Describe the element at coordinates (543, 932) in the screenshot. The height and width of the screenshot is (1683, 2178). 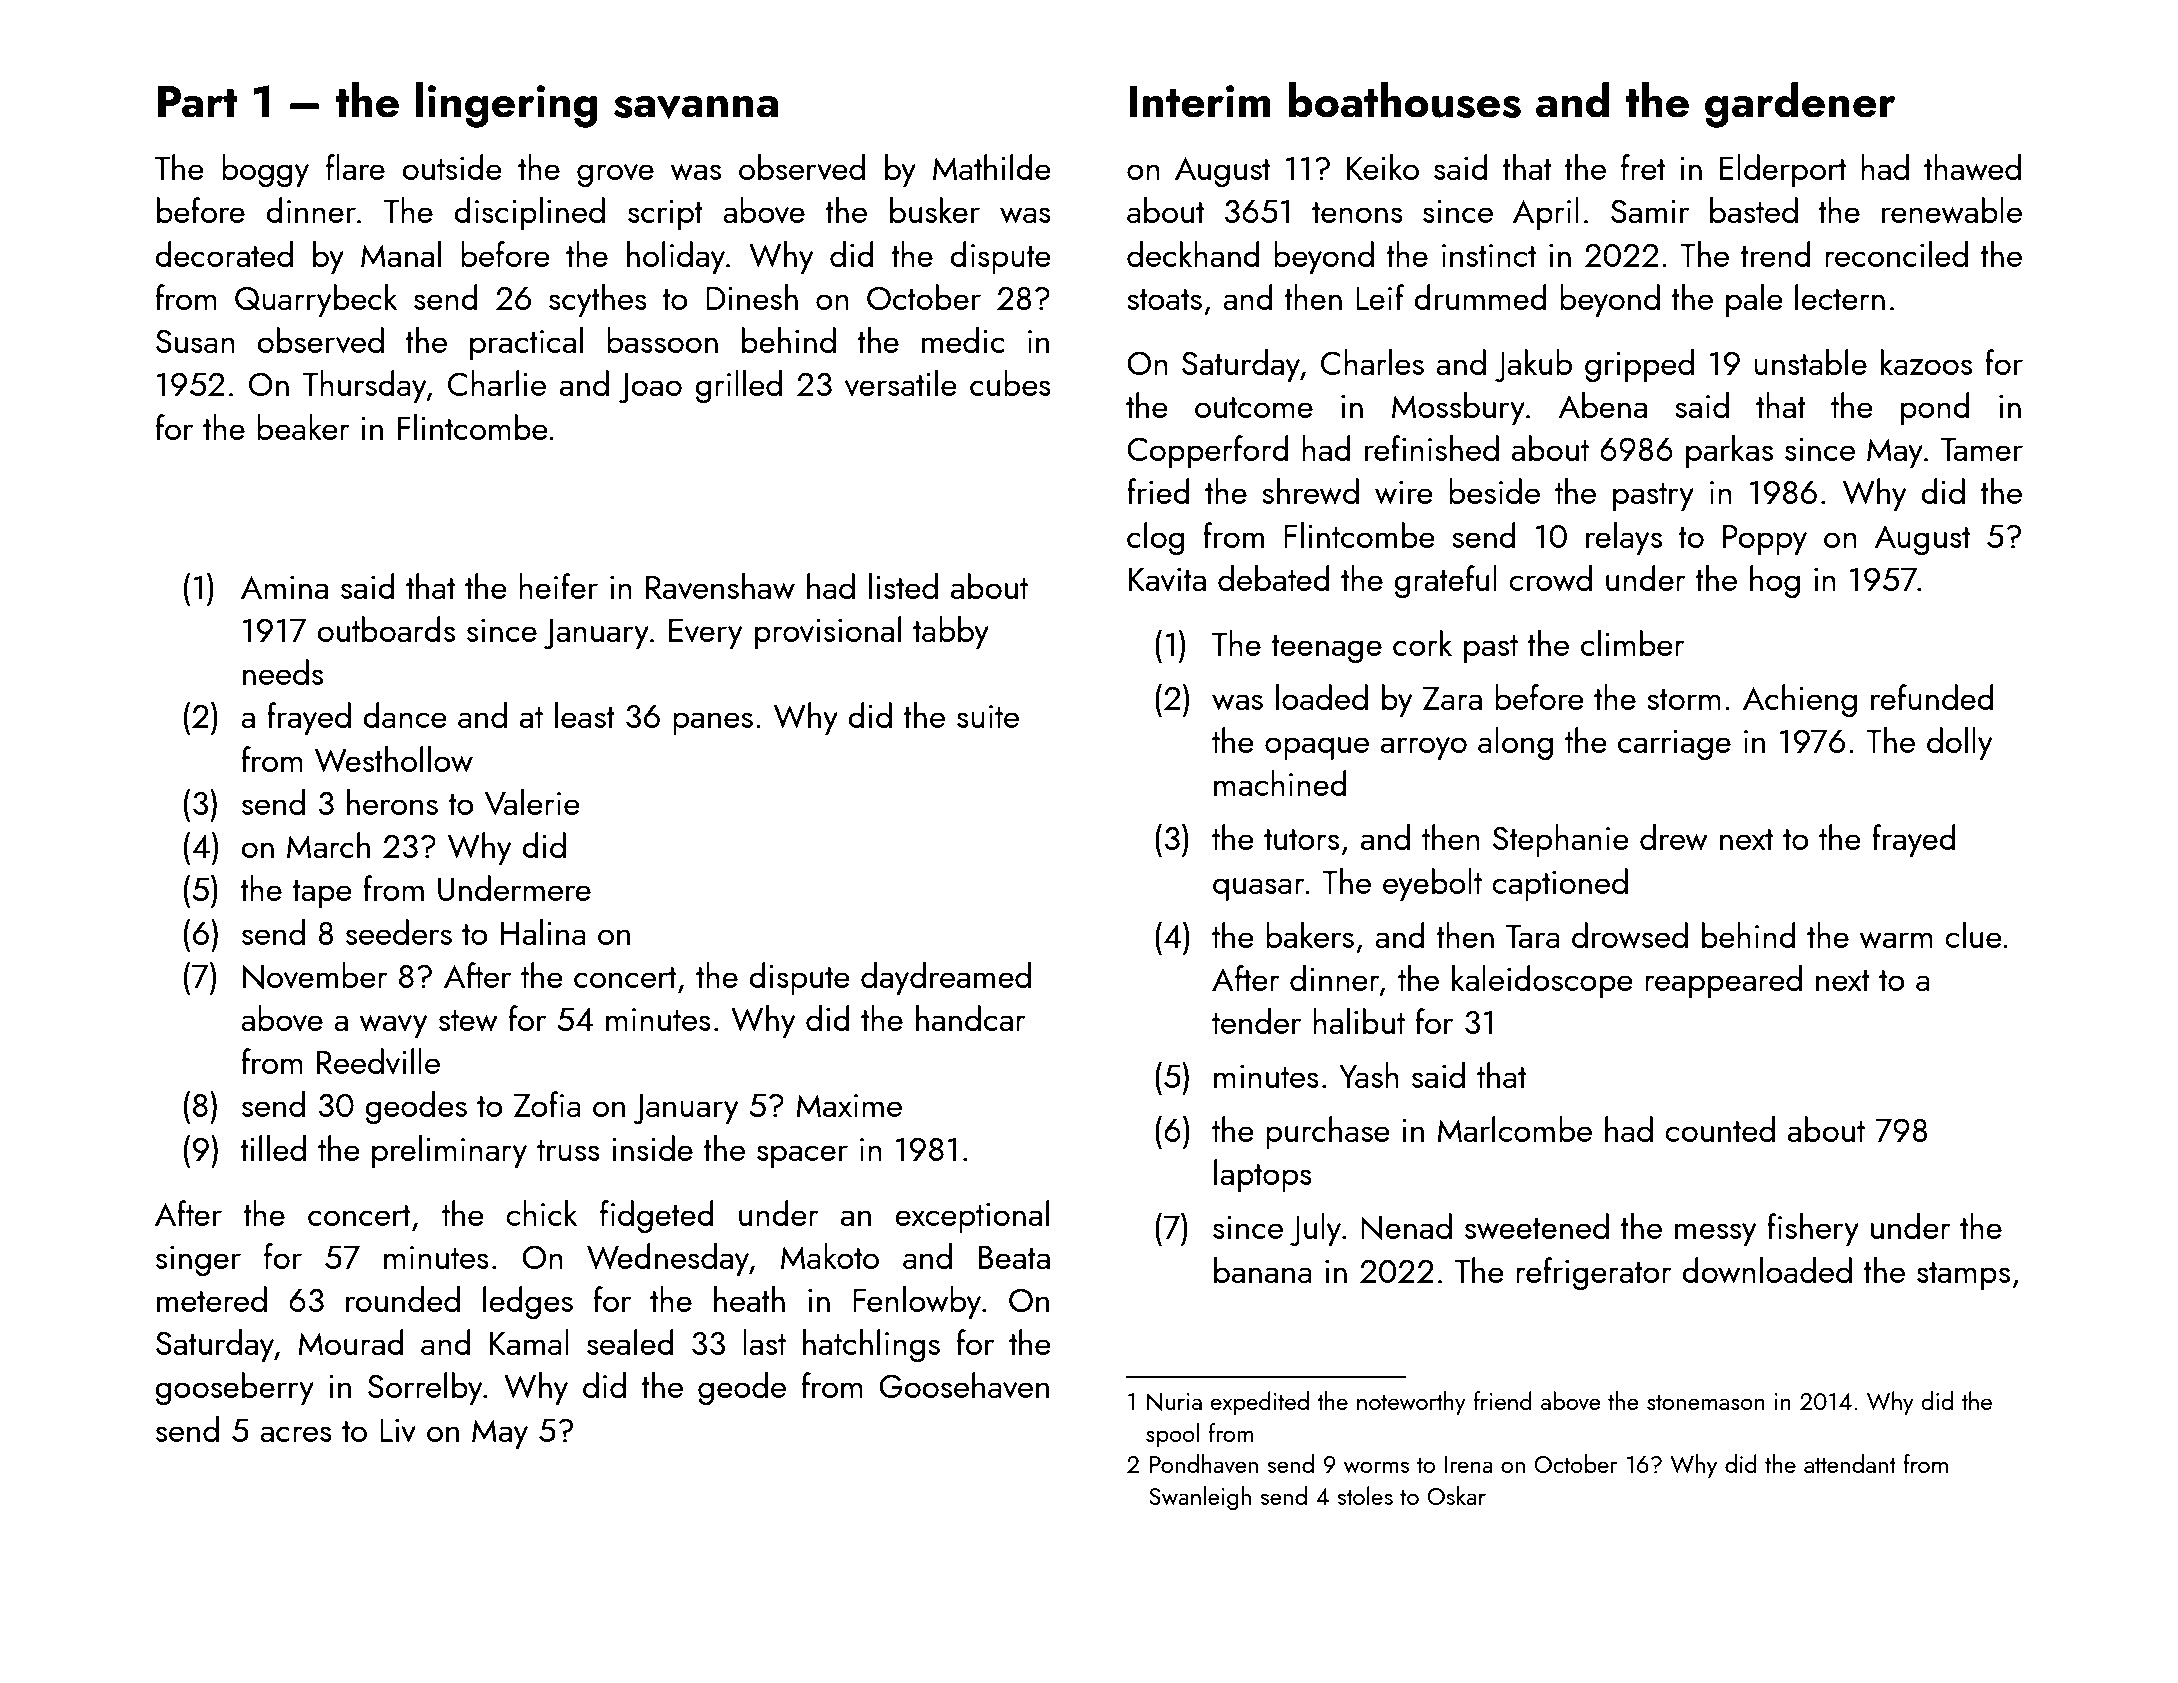
I see `Halina` at that location.
